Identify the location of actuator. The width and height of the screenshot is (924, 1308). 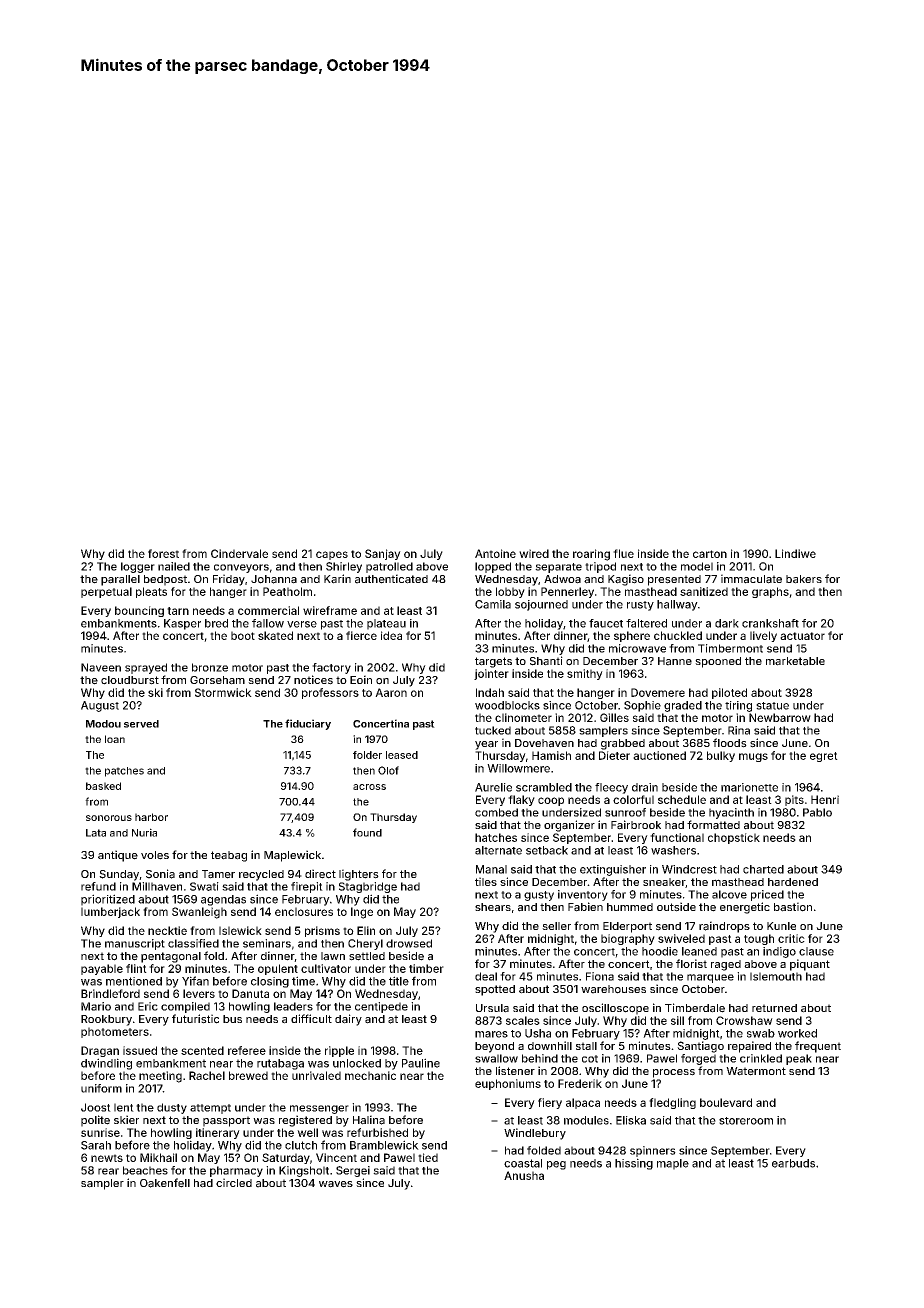
(802, 636).
